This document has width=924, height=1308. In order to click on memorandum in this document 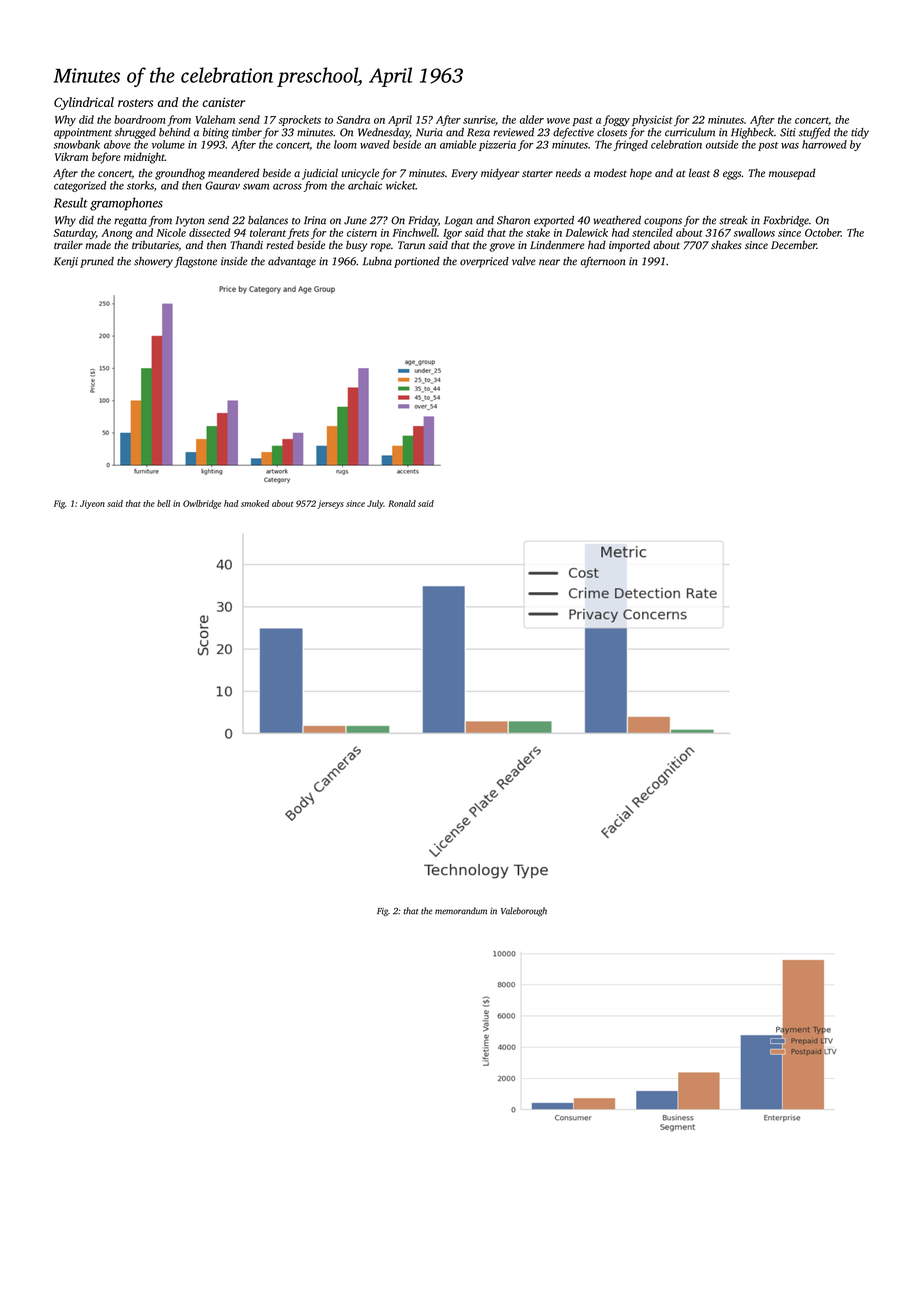, I will do `click(461, 911)`.
